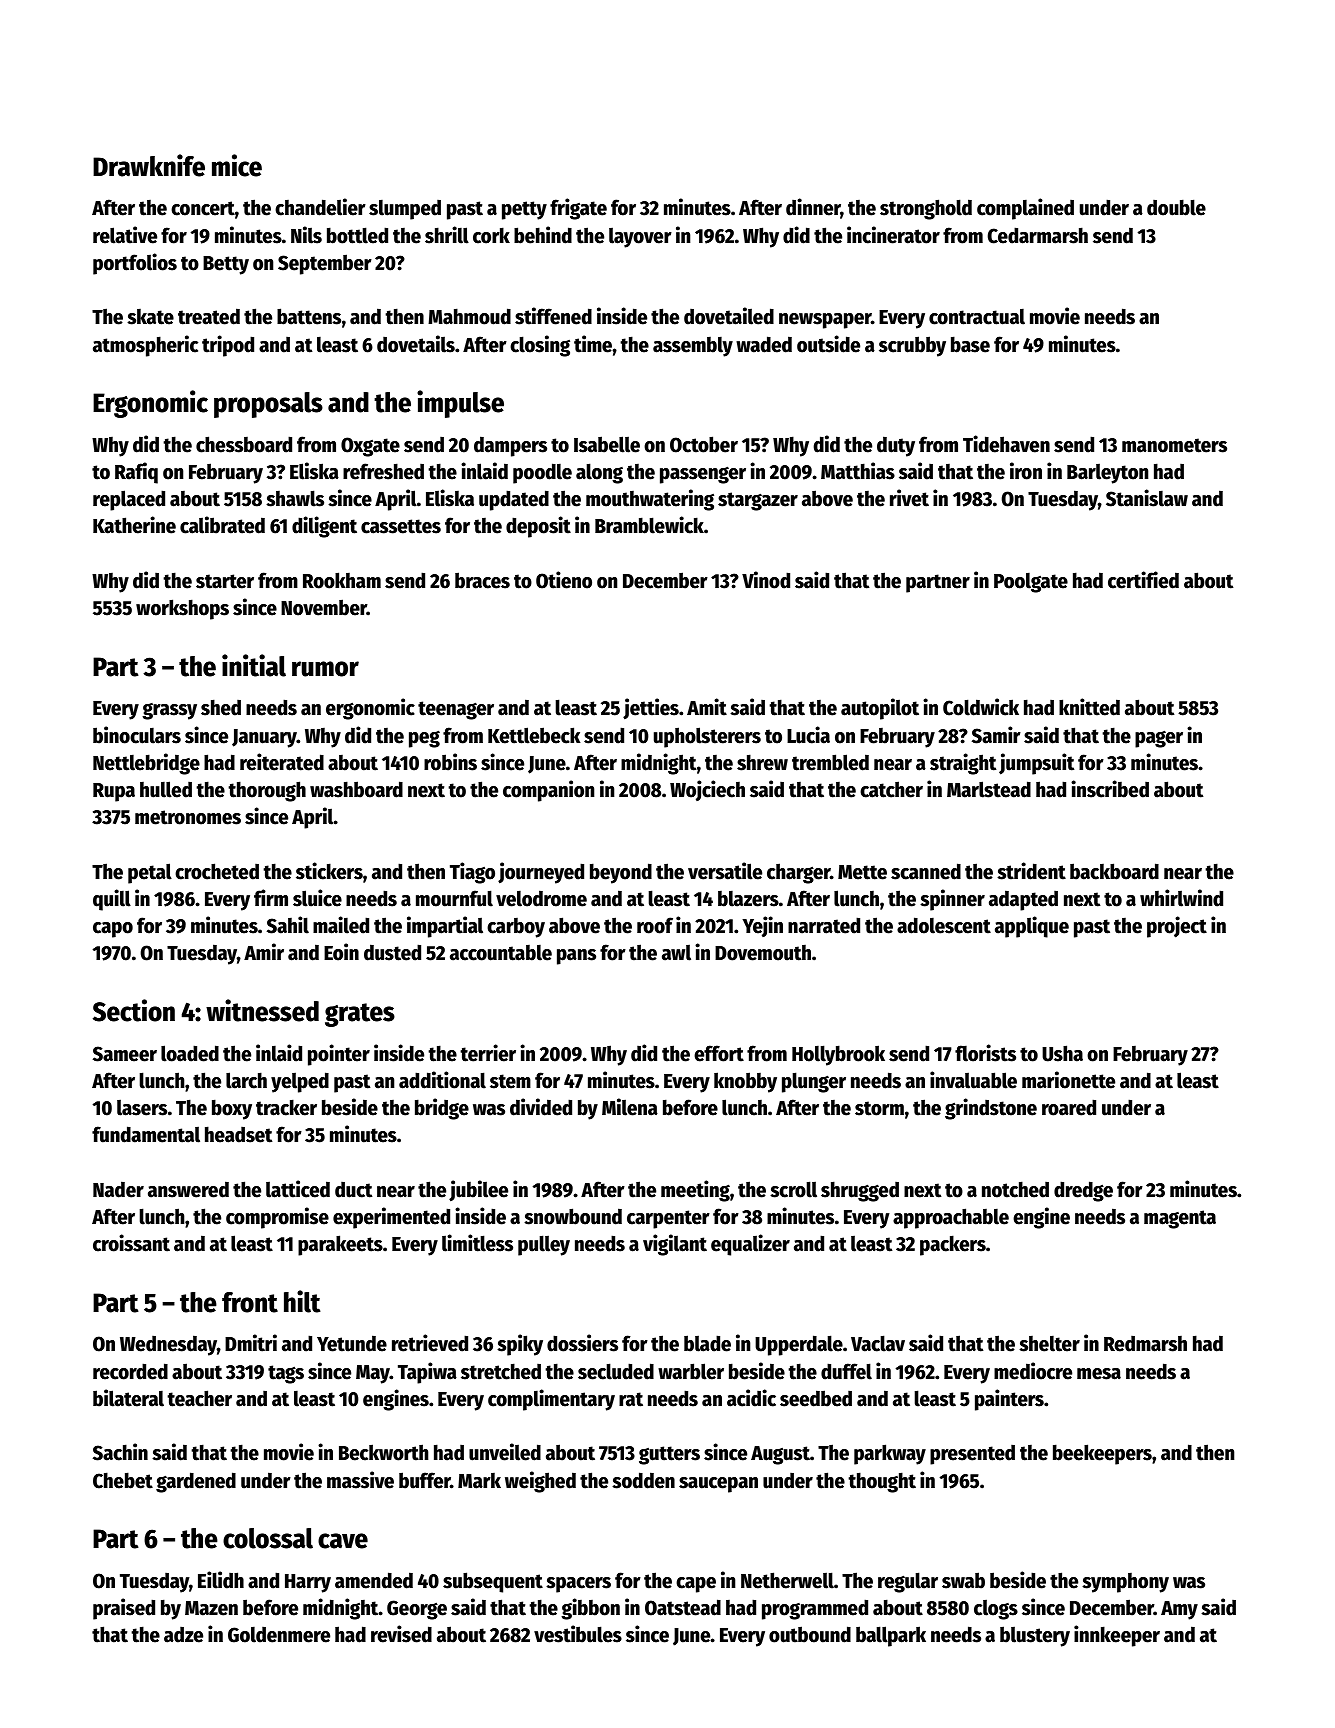 Image resolution: width=1335 pixels, height=1728 pixels. Describe the element at coordinates (392, 952) in the image. I see `dusted` at that location.
